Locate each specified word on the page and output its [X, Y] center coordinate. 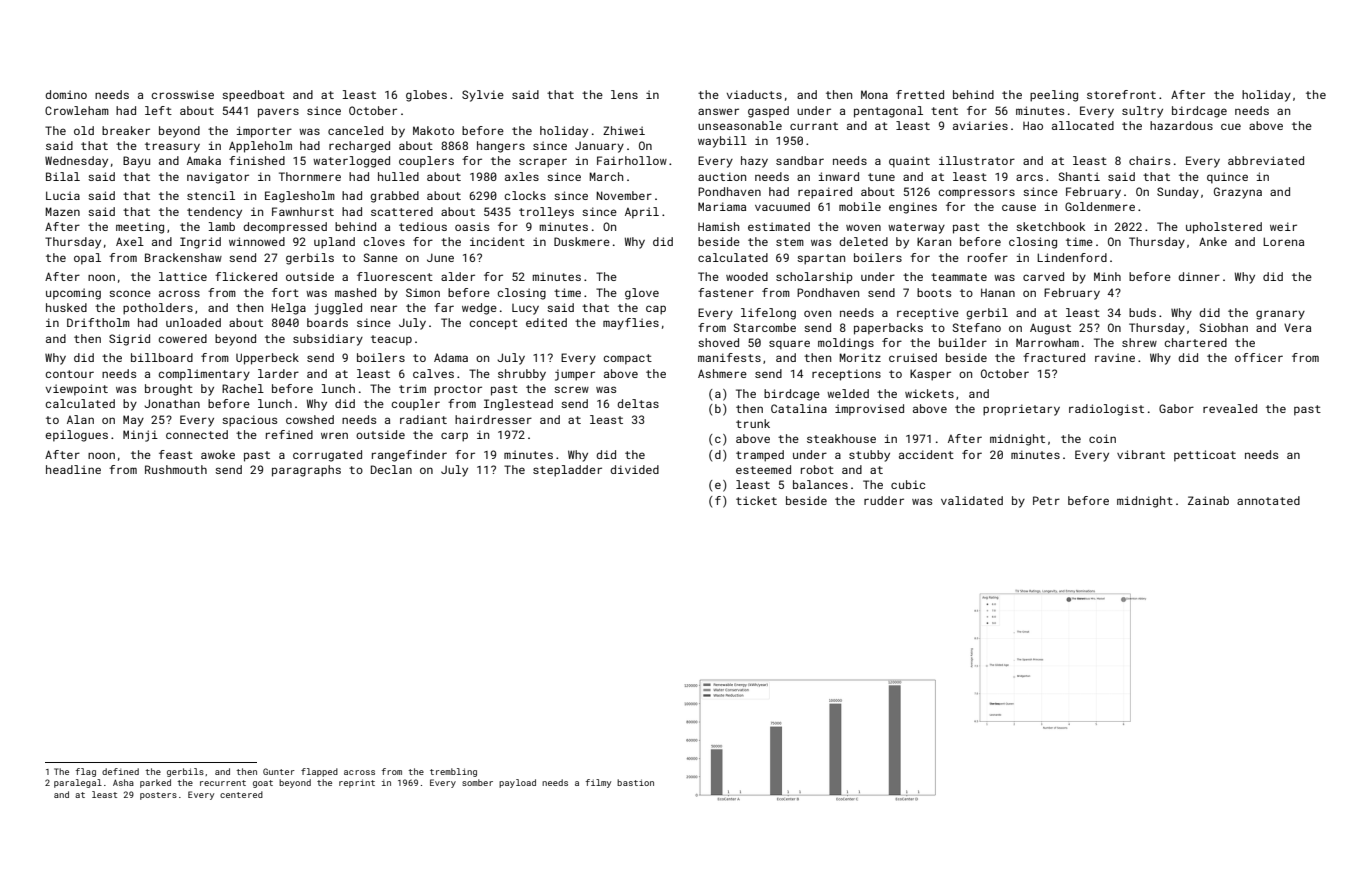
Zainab [1208, 500]
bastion [635, 782]
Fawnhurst [303, 211]
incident [497, 241]
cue [1231, 126]
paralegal [78, 783]
